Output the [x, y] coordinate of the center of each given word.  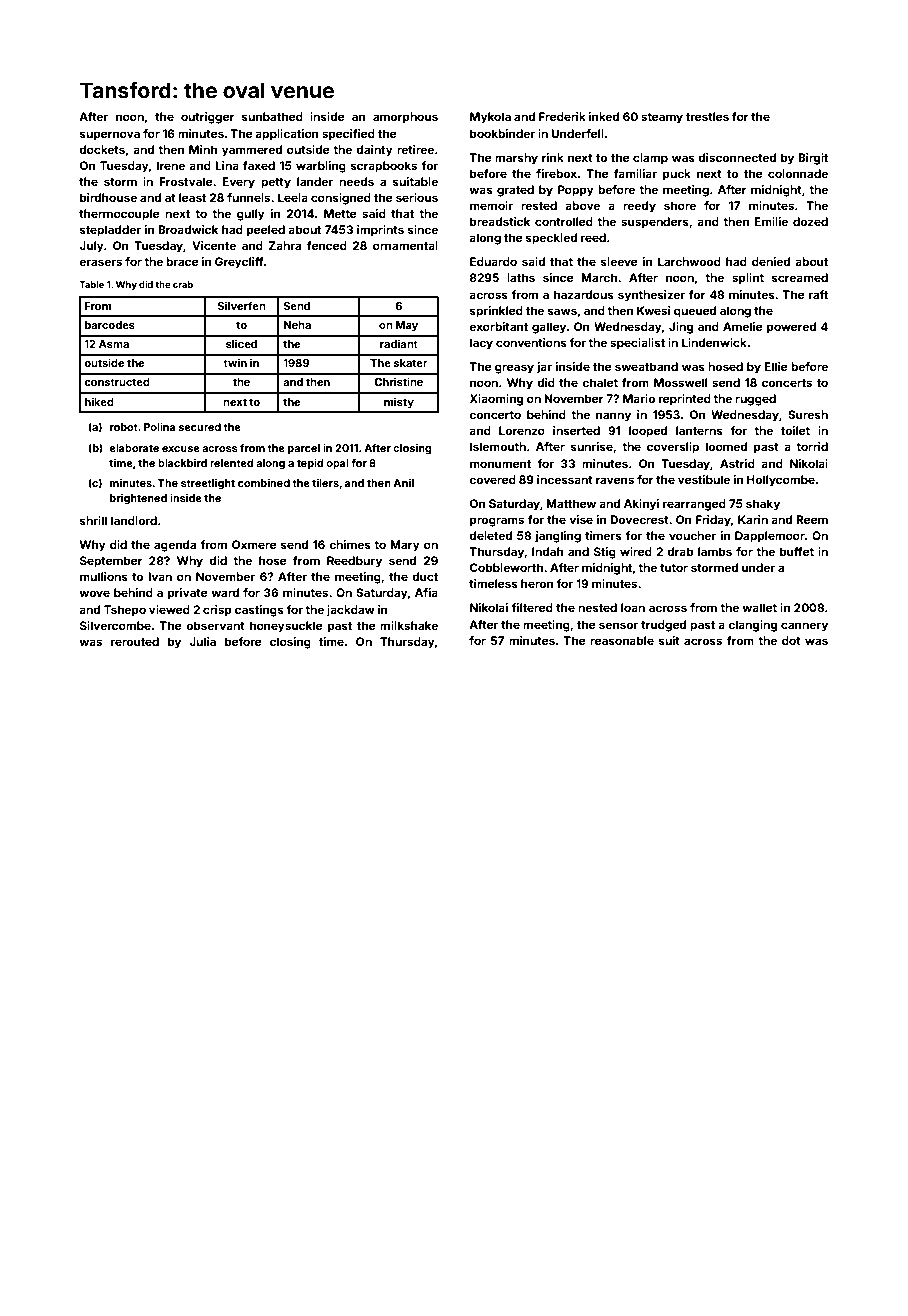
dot [791, 640]
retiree [415, 149]
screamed [800, 277]
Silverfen [242, 305]
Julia [202, 641]
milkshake [409, 625]
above [582, 205]
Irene [171, 165]
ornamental [405, 245]
